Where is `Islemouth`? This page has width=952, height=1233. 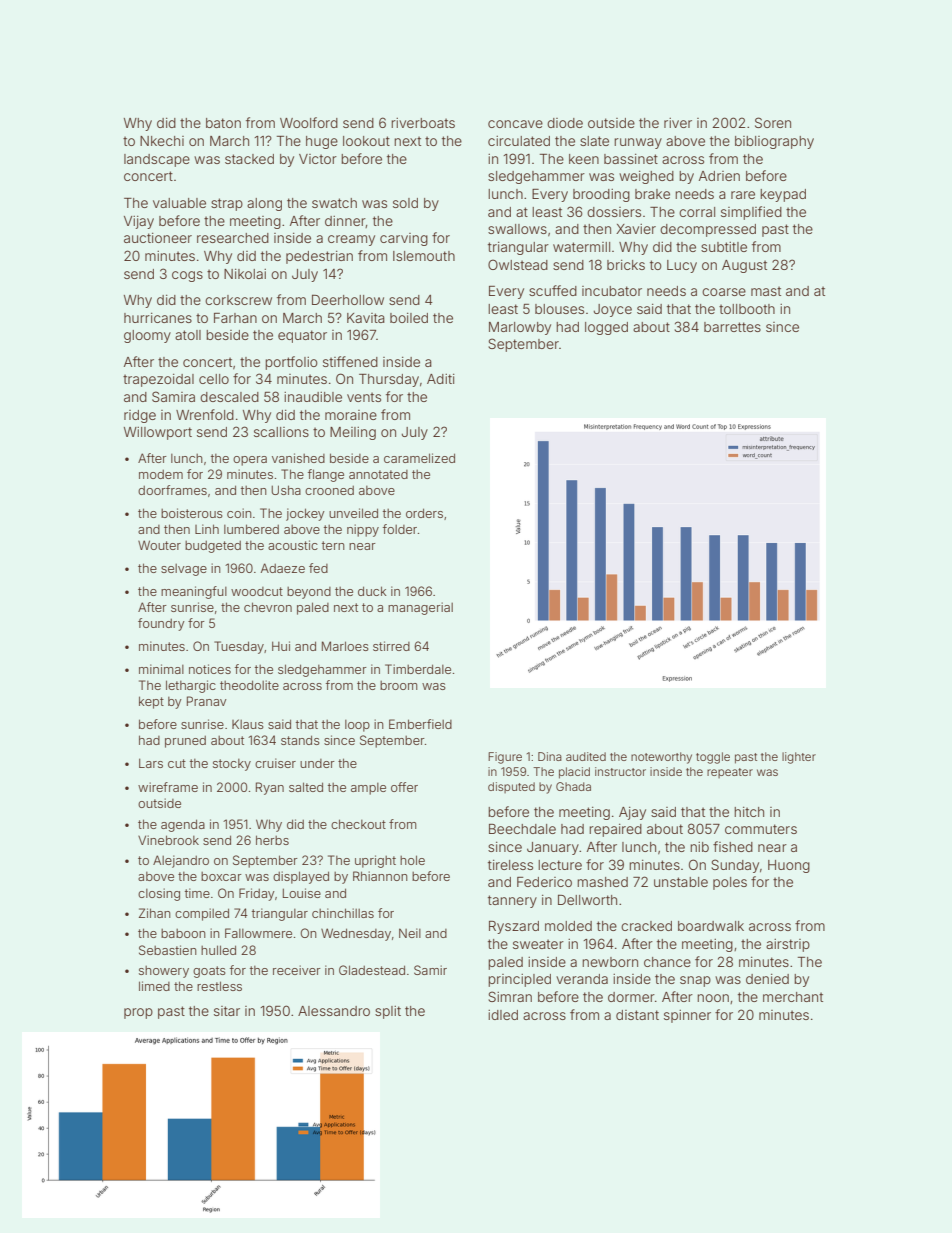 Islemouth is located at coordinates (424, 256).
